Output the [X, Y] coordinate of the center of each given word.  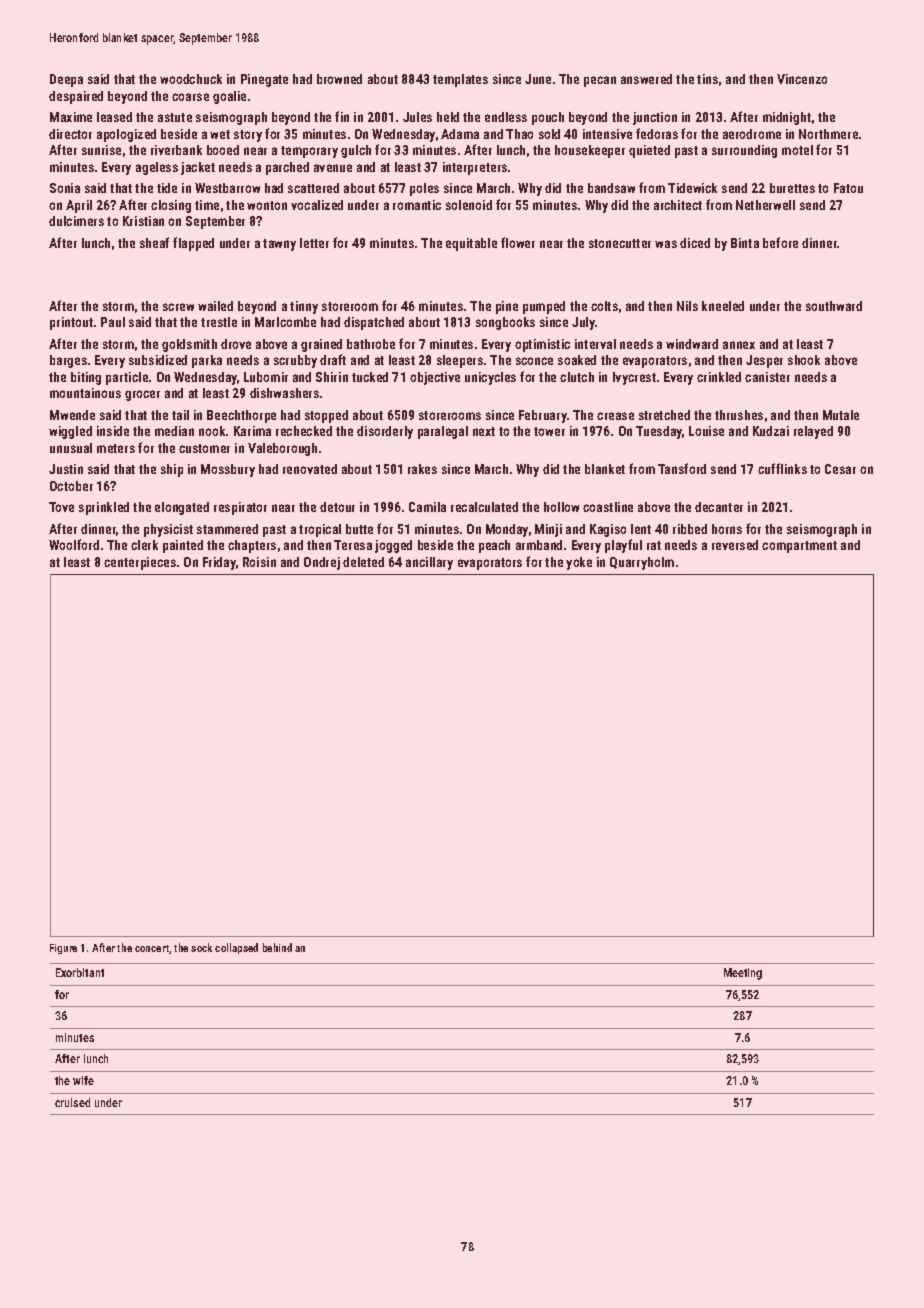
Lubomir [266, 377]
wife [83, 1080]
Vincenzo [802, 79]
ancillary [429, 563]
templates [460, 80]
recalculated [484, 507]
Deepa [66, 80]
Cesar [840, 469]
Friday [219, 563]
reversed [735, 545]
